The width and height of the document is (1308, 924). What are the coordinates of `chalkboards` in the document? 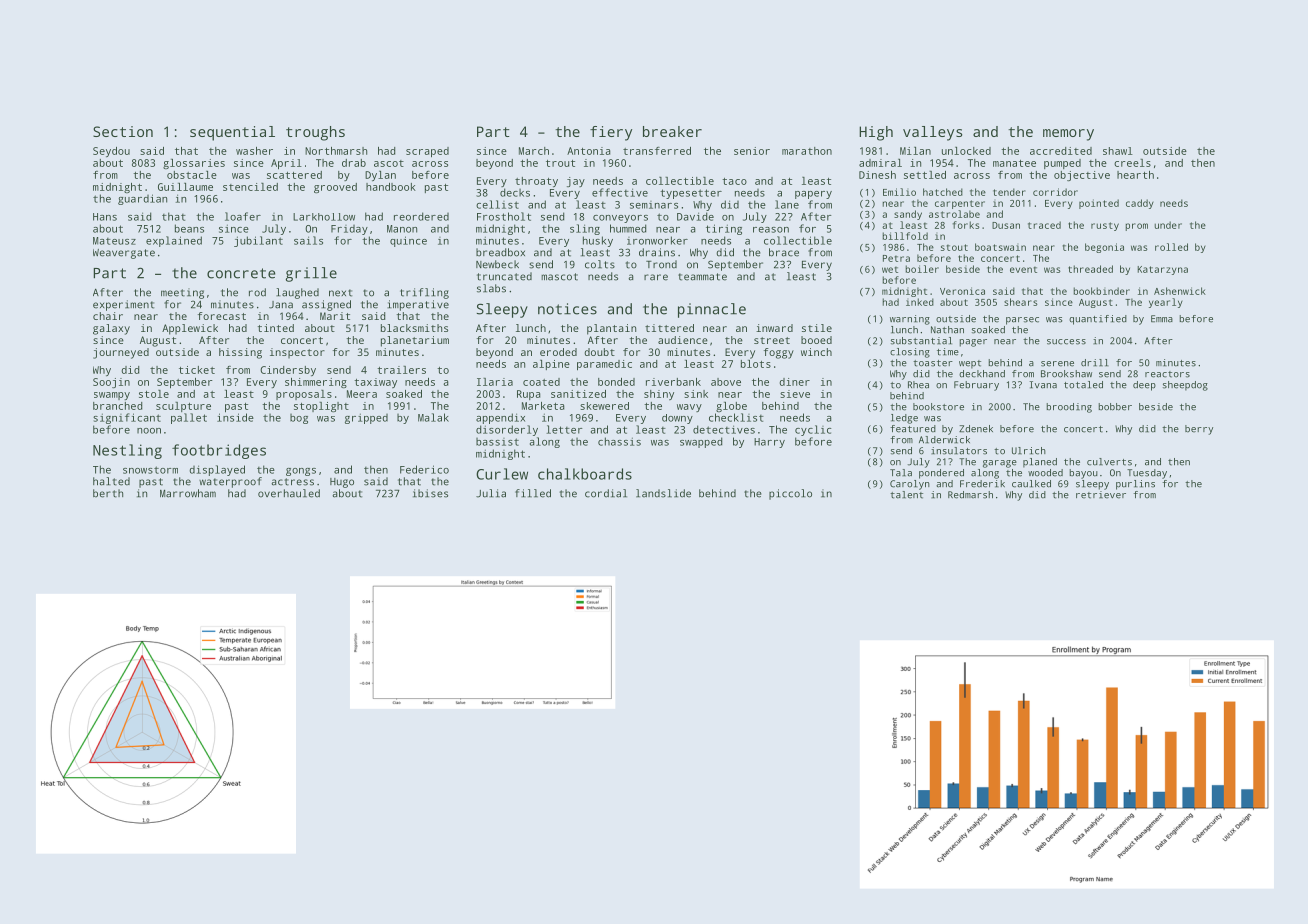 It's located at (585, 474).
